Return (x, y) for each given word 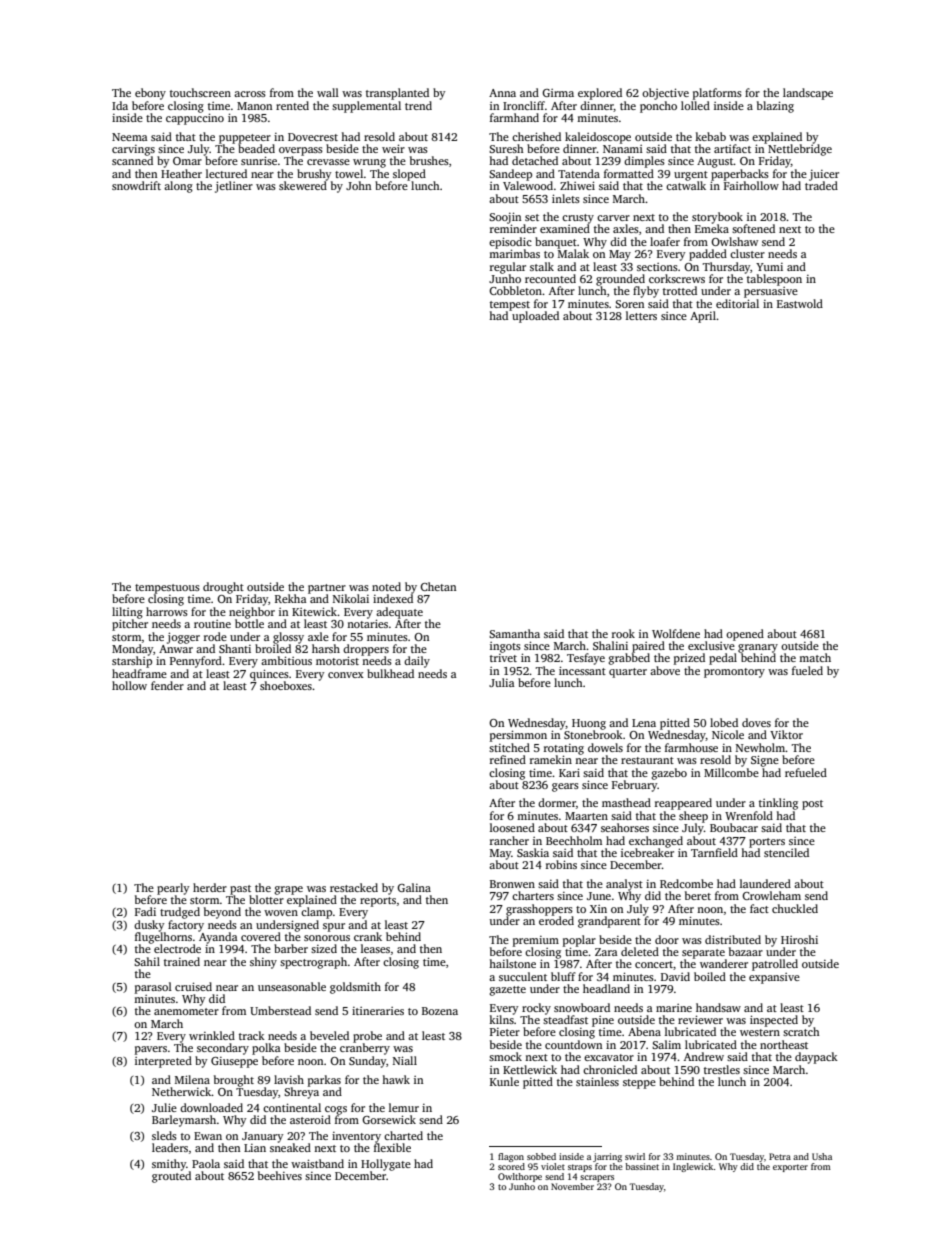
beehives (280, 1175)
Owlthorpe (520, 1177)
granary (758, 648)
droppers (366, 650)
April (703, 317)
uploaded (535, 317)
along (178, 187)
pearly (173, 889)
